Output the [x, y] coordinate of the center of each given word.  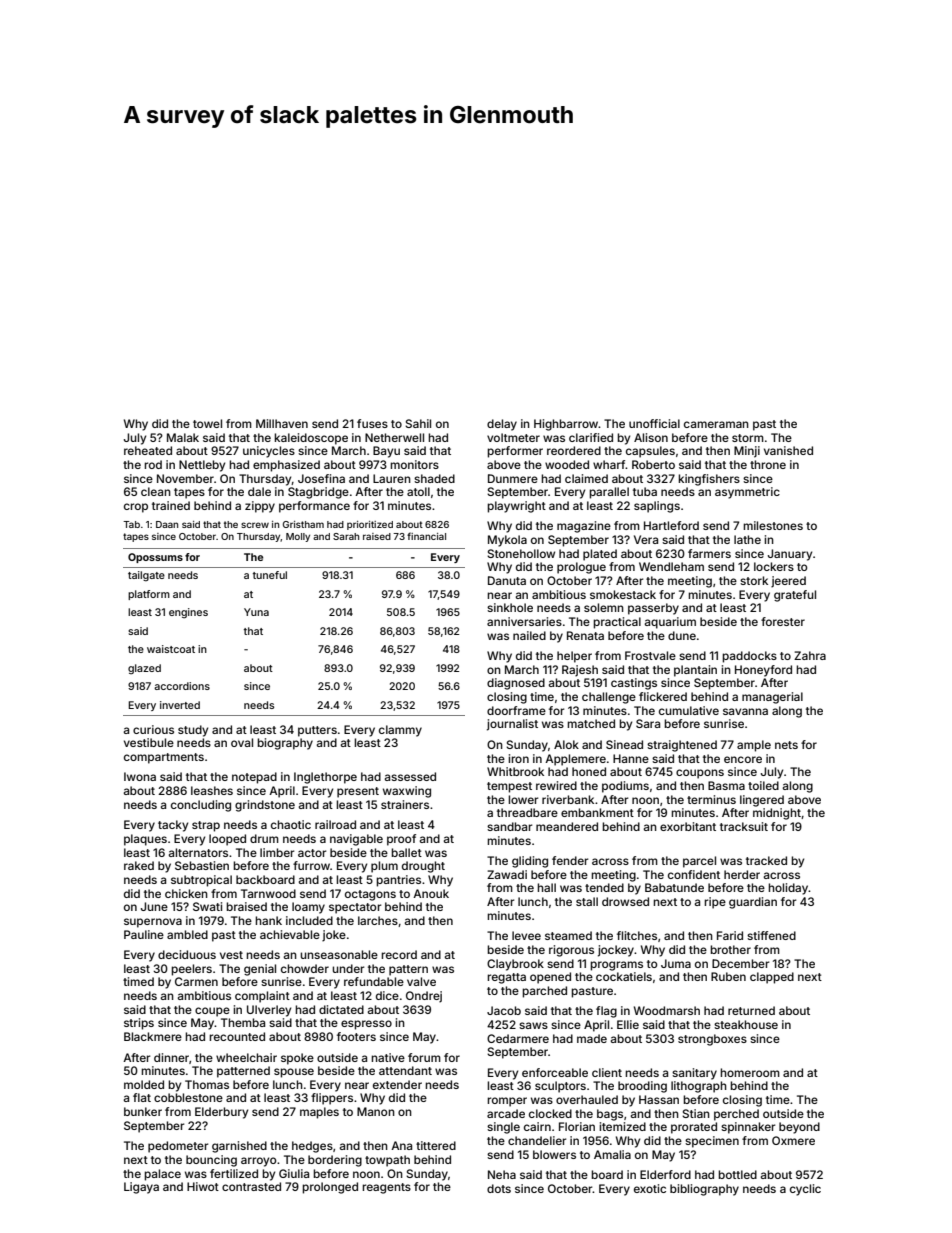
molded [144, 1084]
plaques [145, 840]
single [503, 1128]
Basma [726, 785]
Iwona [140, 776]
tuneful [270, 575]
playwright [516, 507]
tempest [509, 787]
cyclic [805, 1190]
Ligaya [141, 1188]
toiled [763, 785]
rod [153, 464]
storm [748, 438]
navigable [356, 840]
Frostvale [650, 655]
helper [574, 657]
